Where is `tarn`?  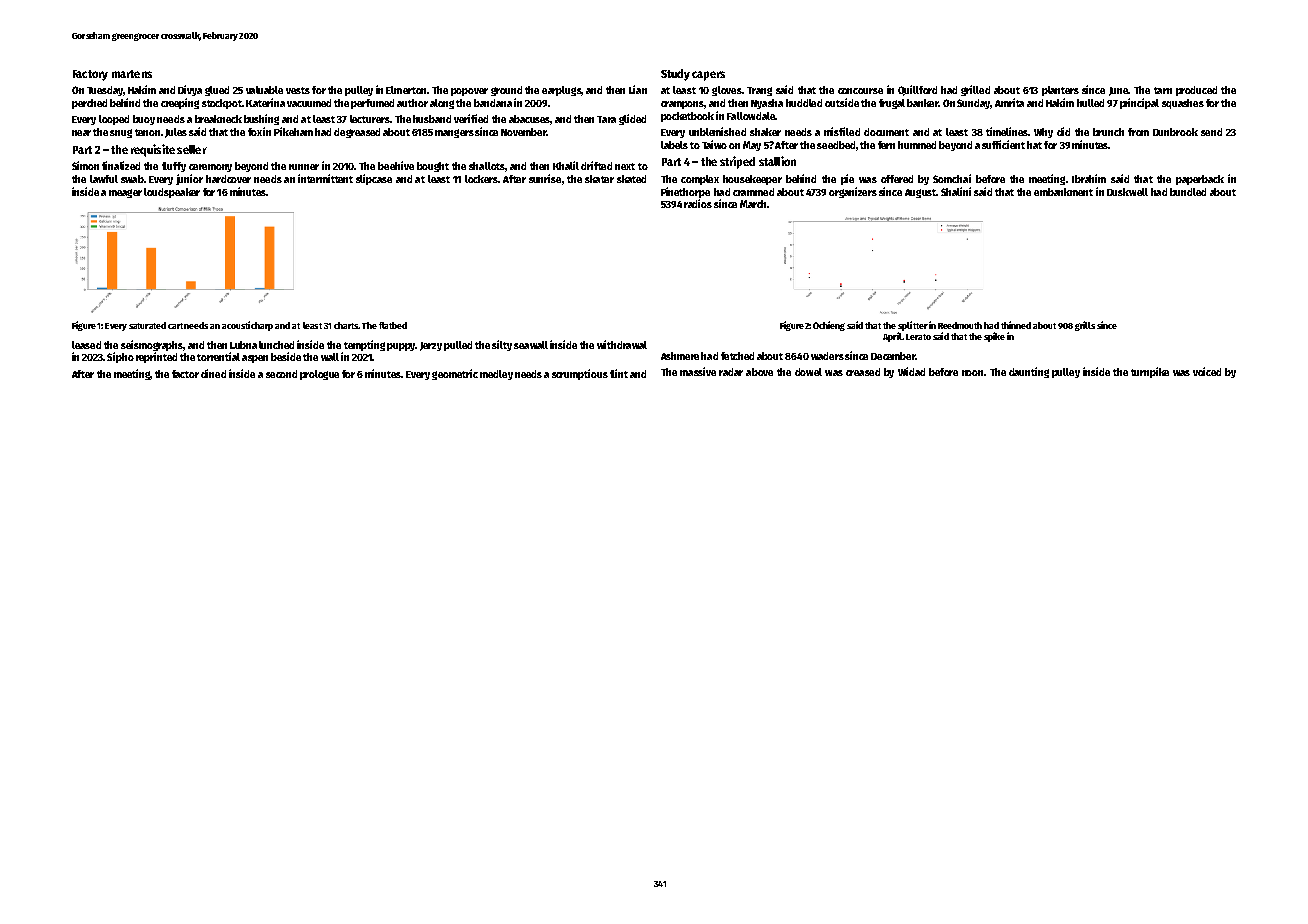
tarn is located at coordinates (1163, 90).
